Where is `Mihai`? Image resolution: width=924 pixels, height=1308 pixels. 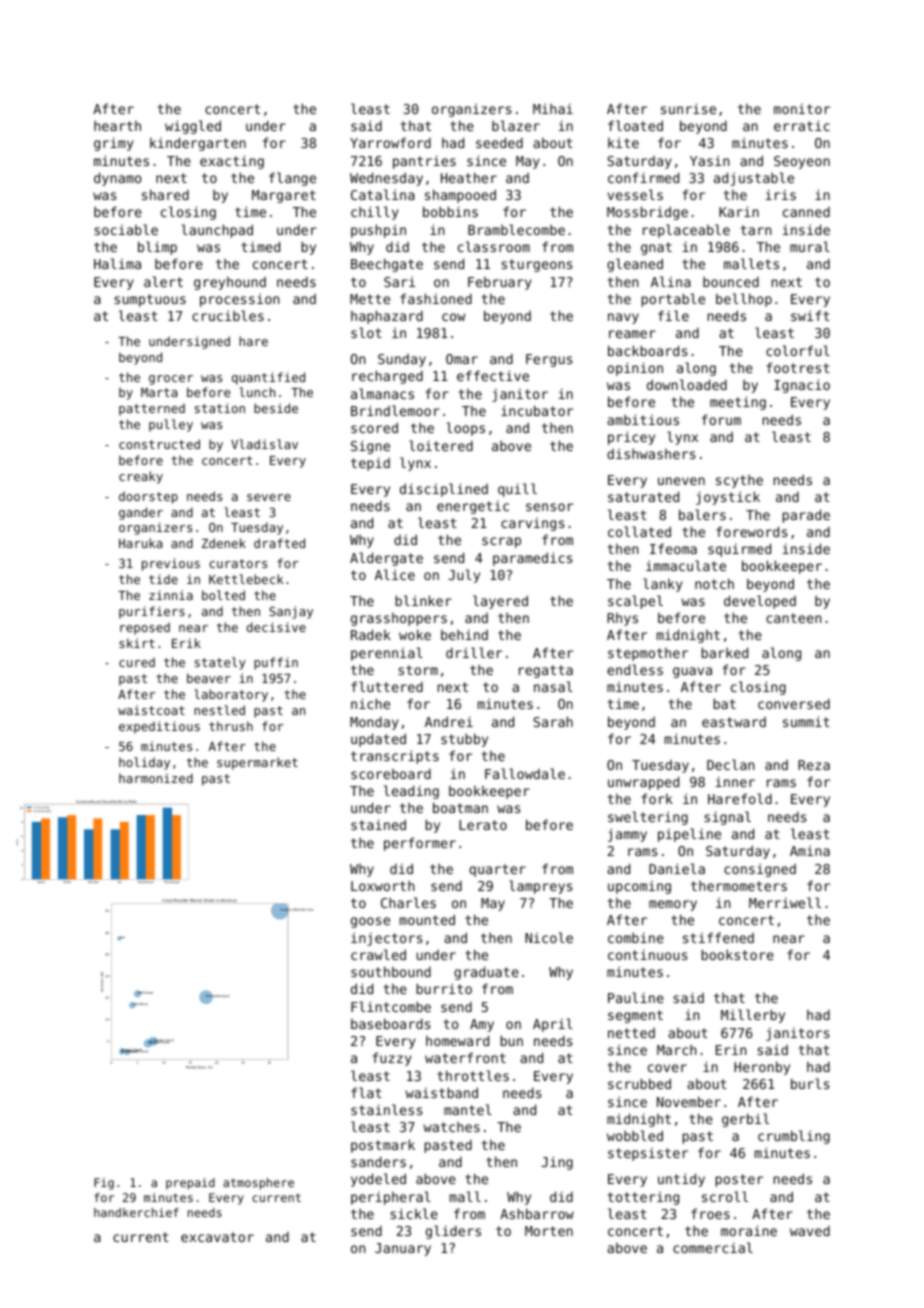
Mihai is located at coordinates (553, 108).
